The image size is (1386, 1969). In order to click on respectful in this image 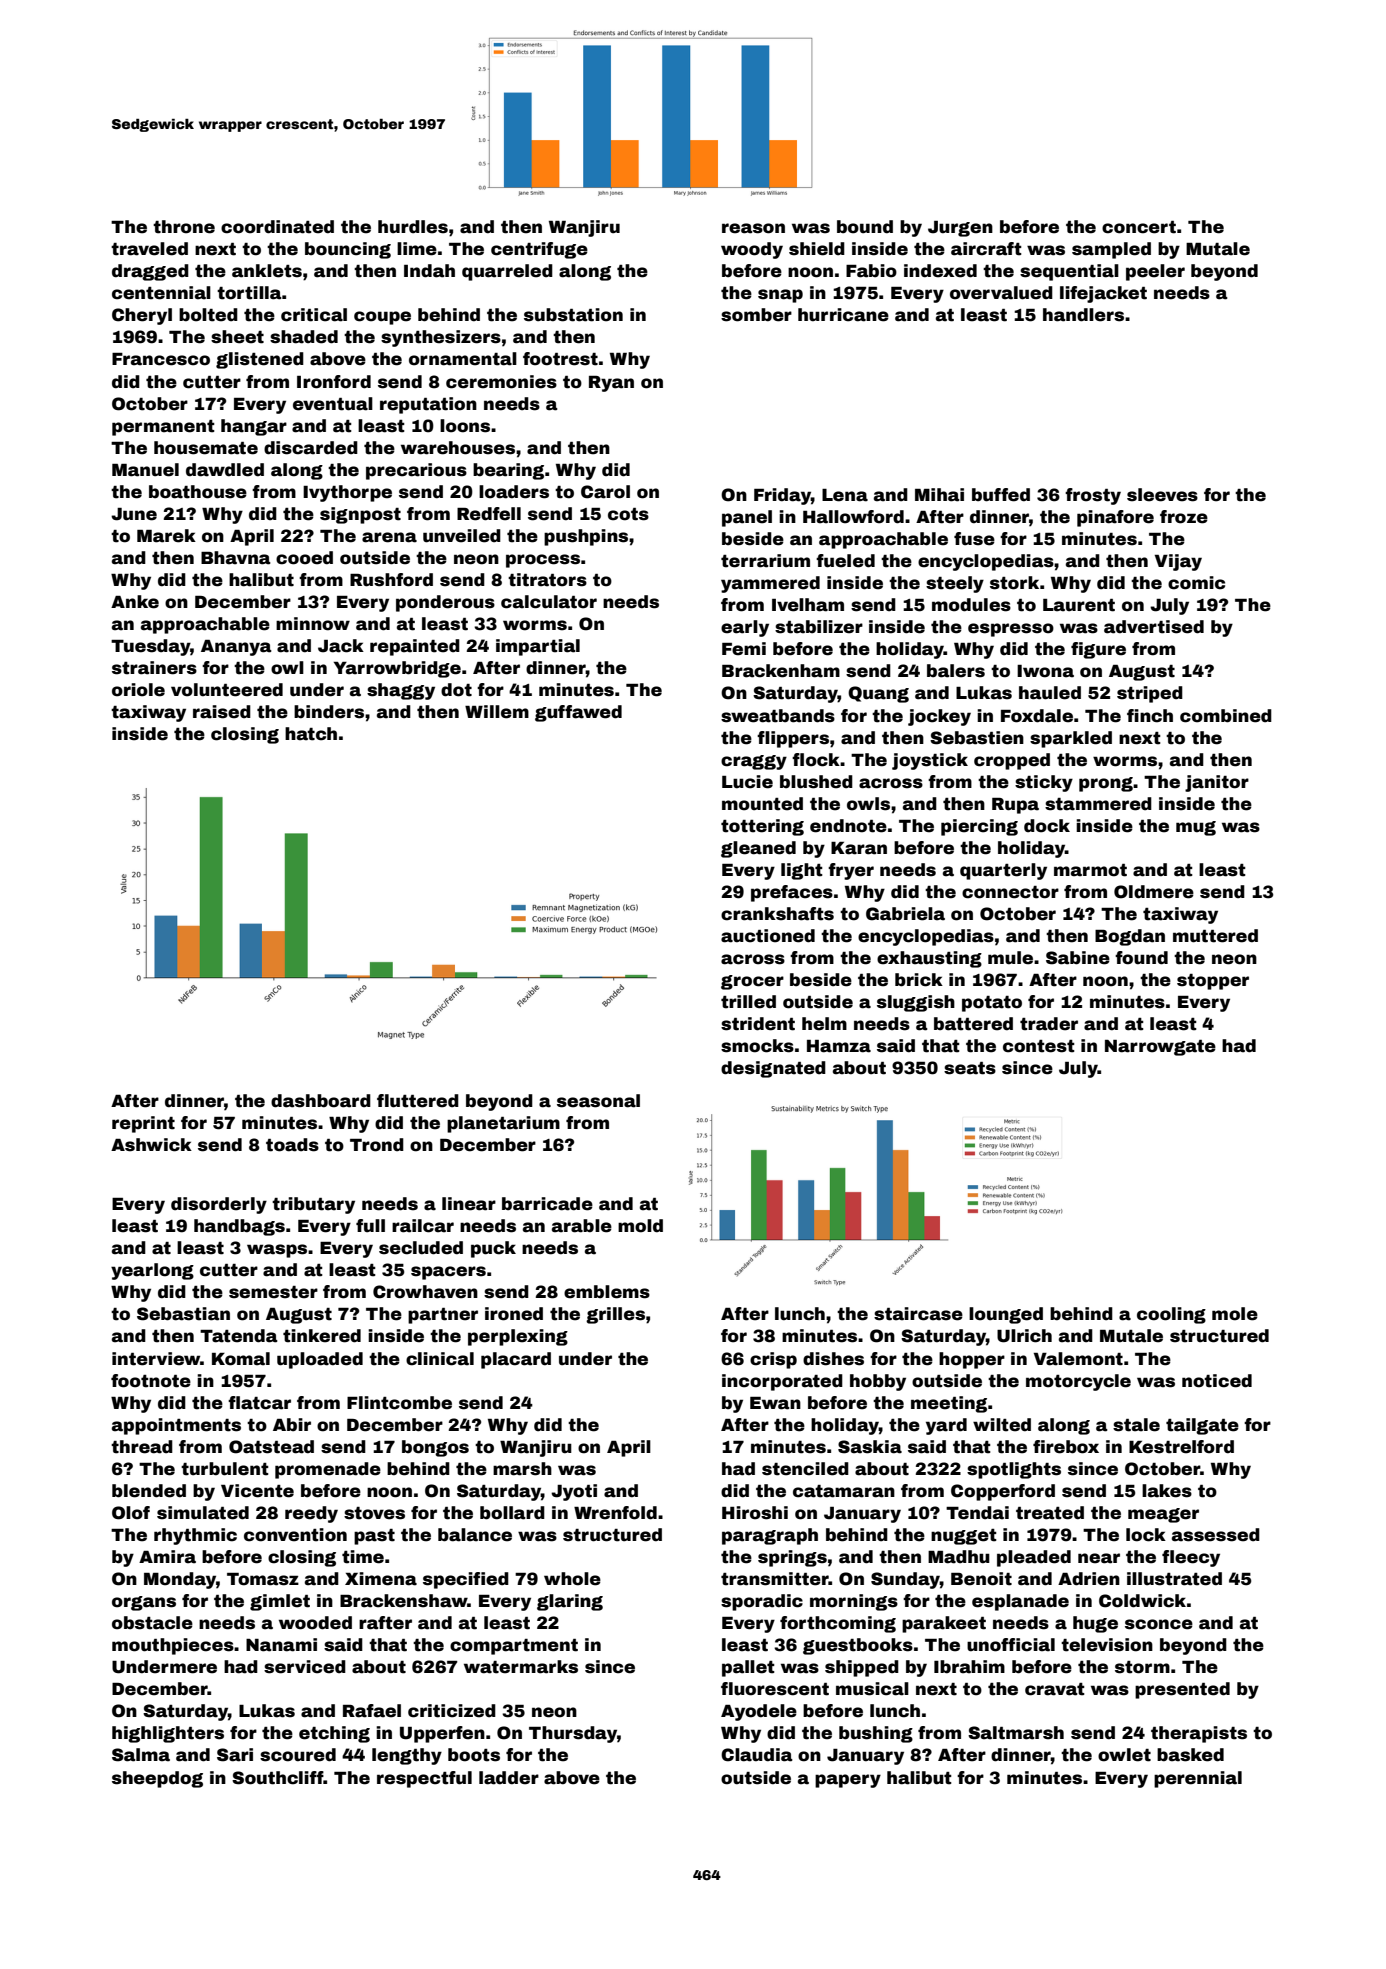, I will do `click(424, 1779)`.
